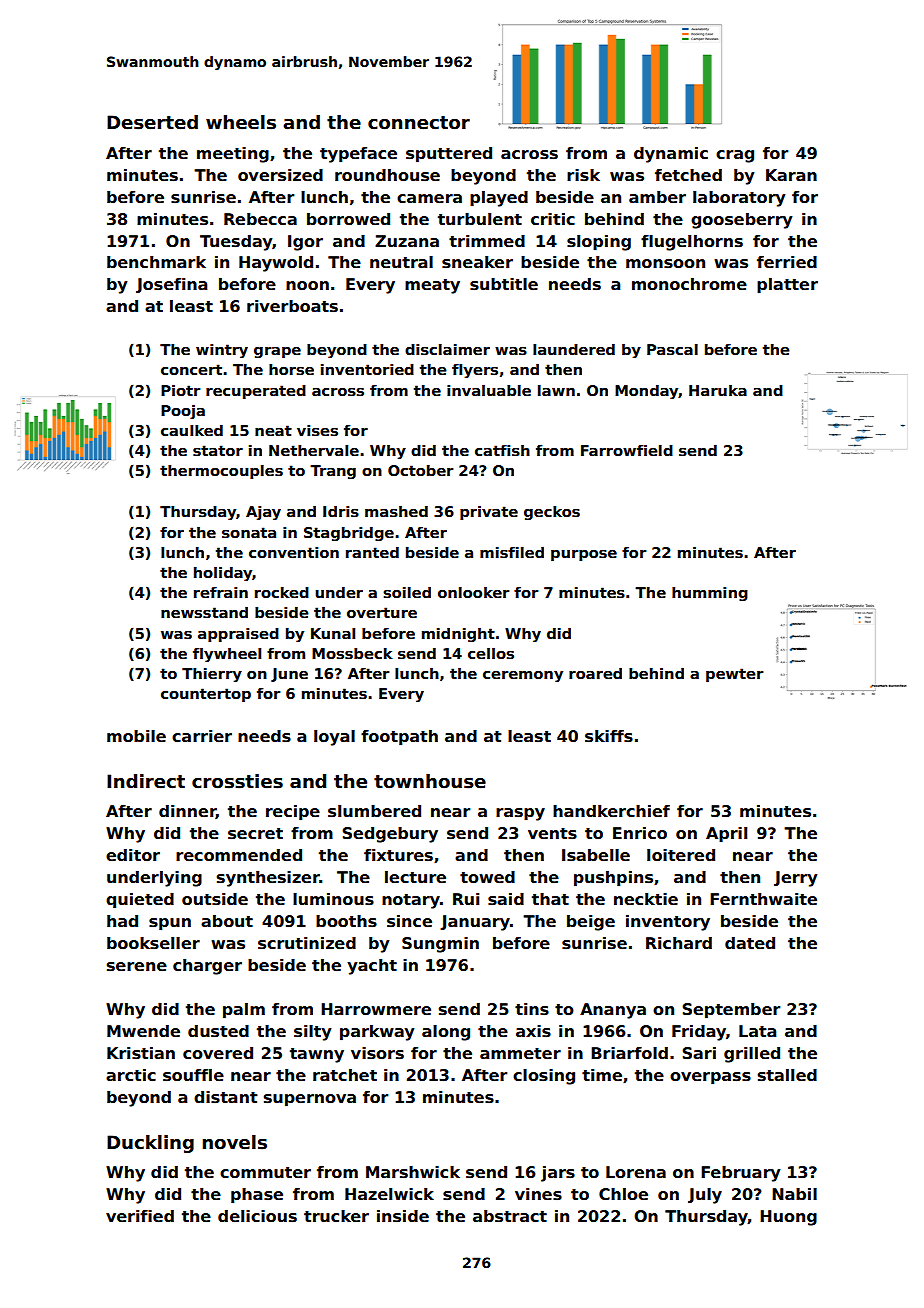 The height and width of the document is (1308, 924). What do you see at coordinates (520, 814) in the document?
I see `raspy` at bounding box center [520, 814].
